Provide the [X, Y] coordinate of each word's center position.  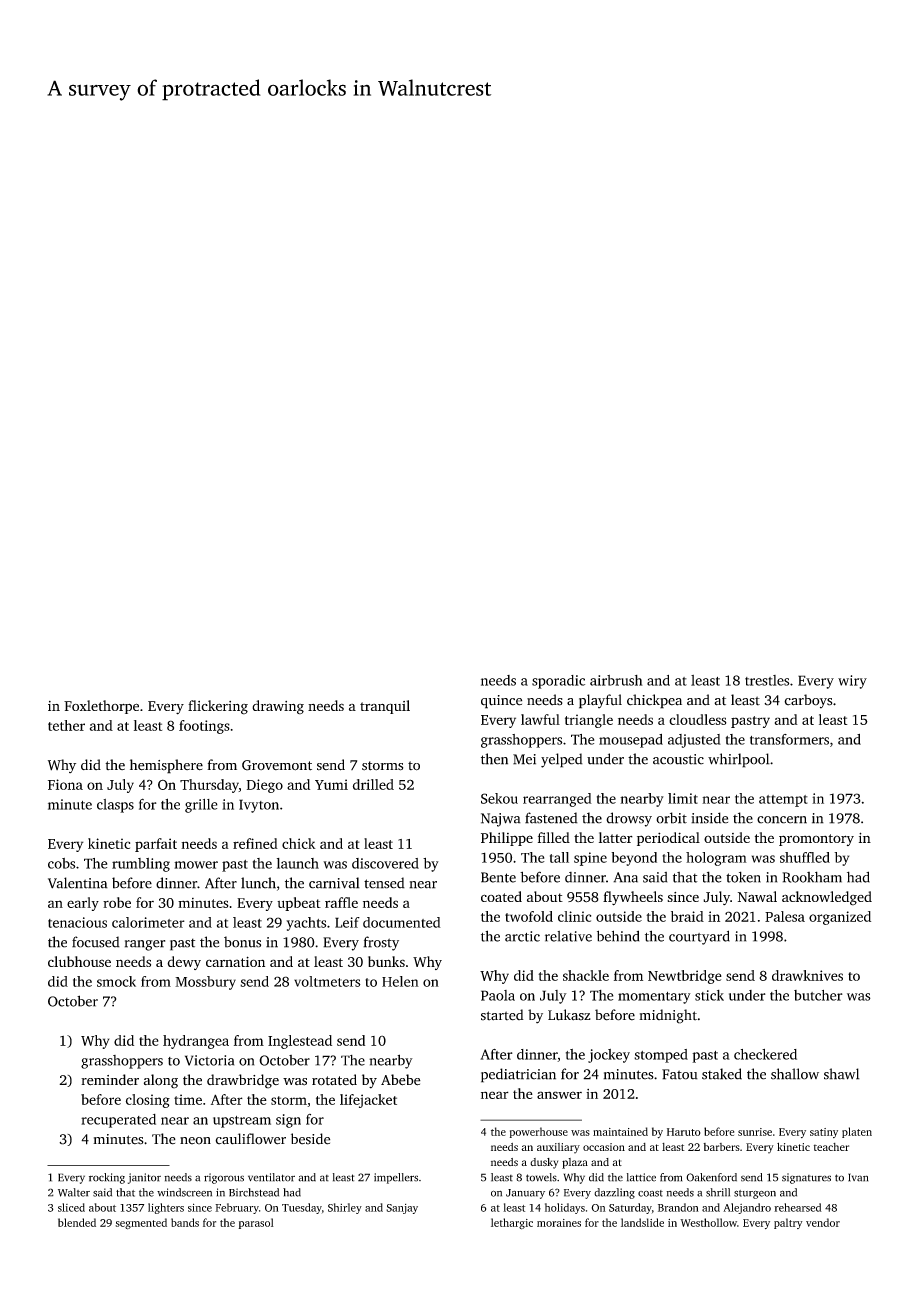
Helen [400, 981]
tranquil [385, 707]
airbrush [616, 680]
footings [204, 727]
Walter [74, 1192]
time [188, 1099]
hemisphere [166, 766]
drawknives [807, 975]
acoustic [678, 759]
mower [196, 865]
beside [310, 1139]
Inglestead [300, 1042]
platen [857, 1132]
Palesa [785, 916]
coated [501, 896]
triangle [589, 721]
